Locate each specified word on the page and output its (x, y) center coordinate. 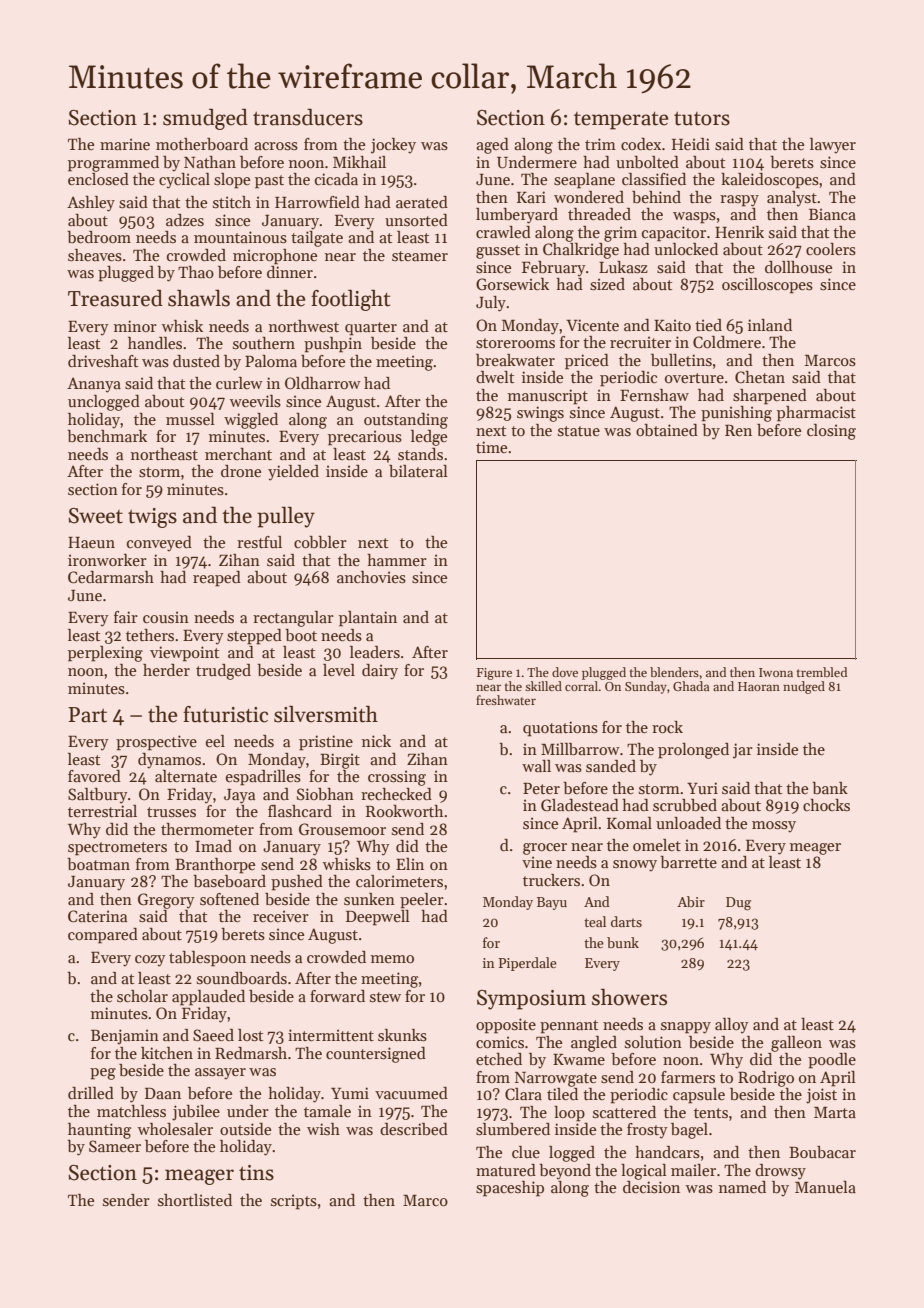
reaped (217, 579)
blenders (674, 672)
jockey (393, 146)
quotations (560, 729)
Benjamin (125, 1037)
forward (337, 996)
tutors (702, 119)
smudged (205, 119)
